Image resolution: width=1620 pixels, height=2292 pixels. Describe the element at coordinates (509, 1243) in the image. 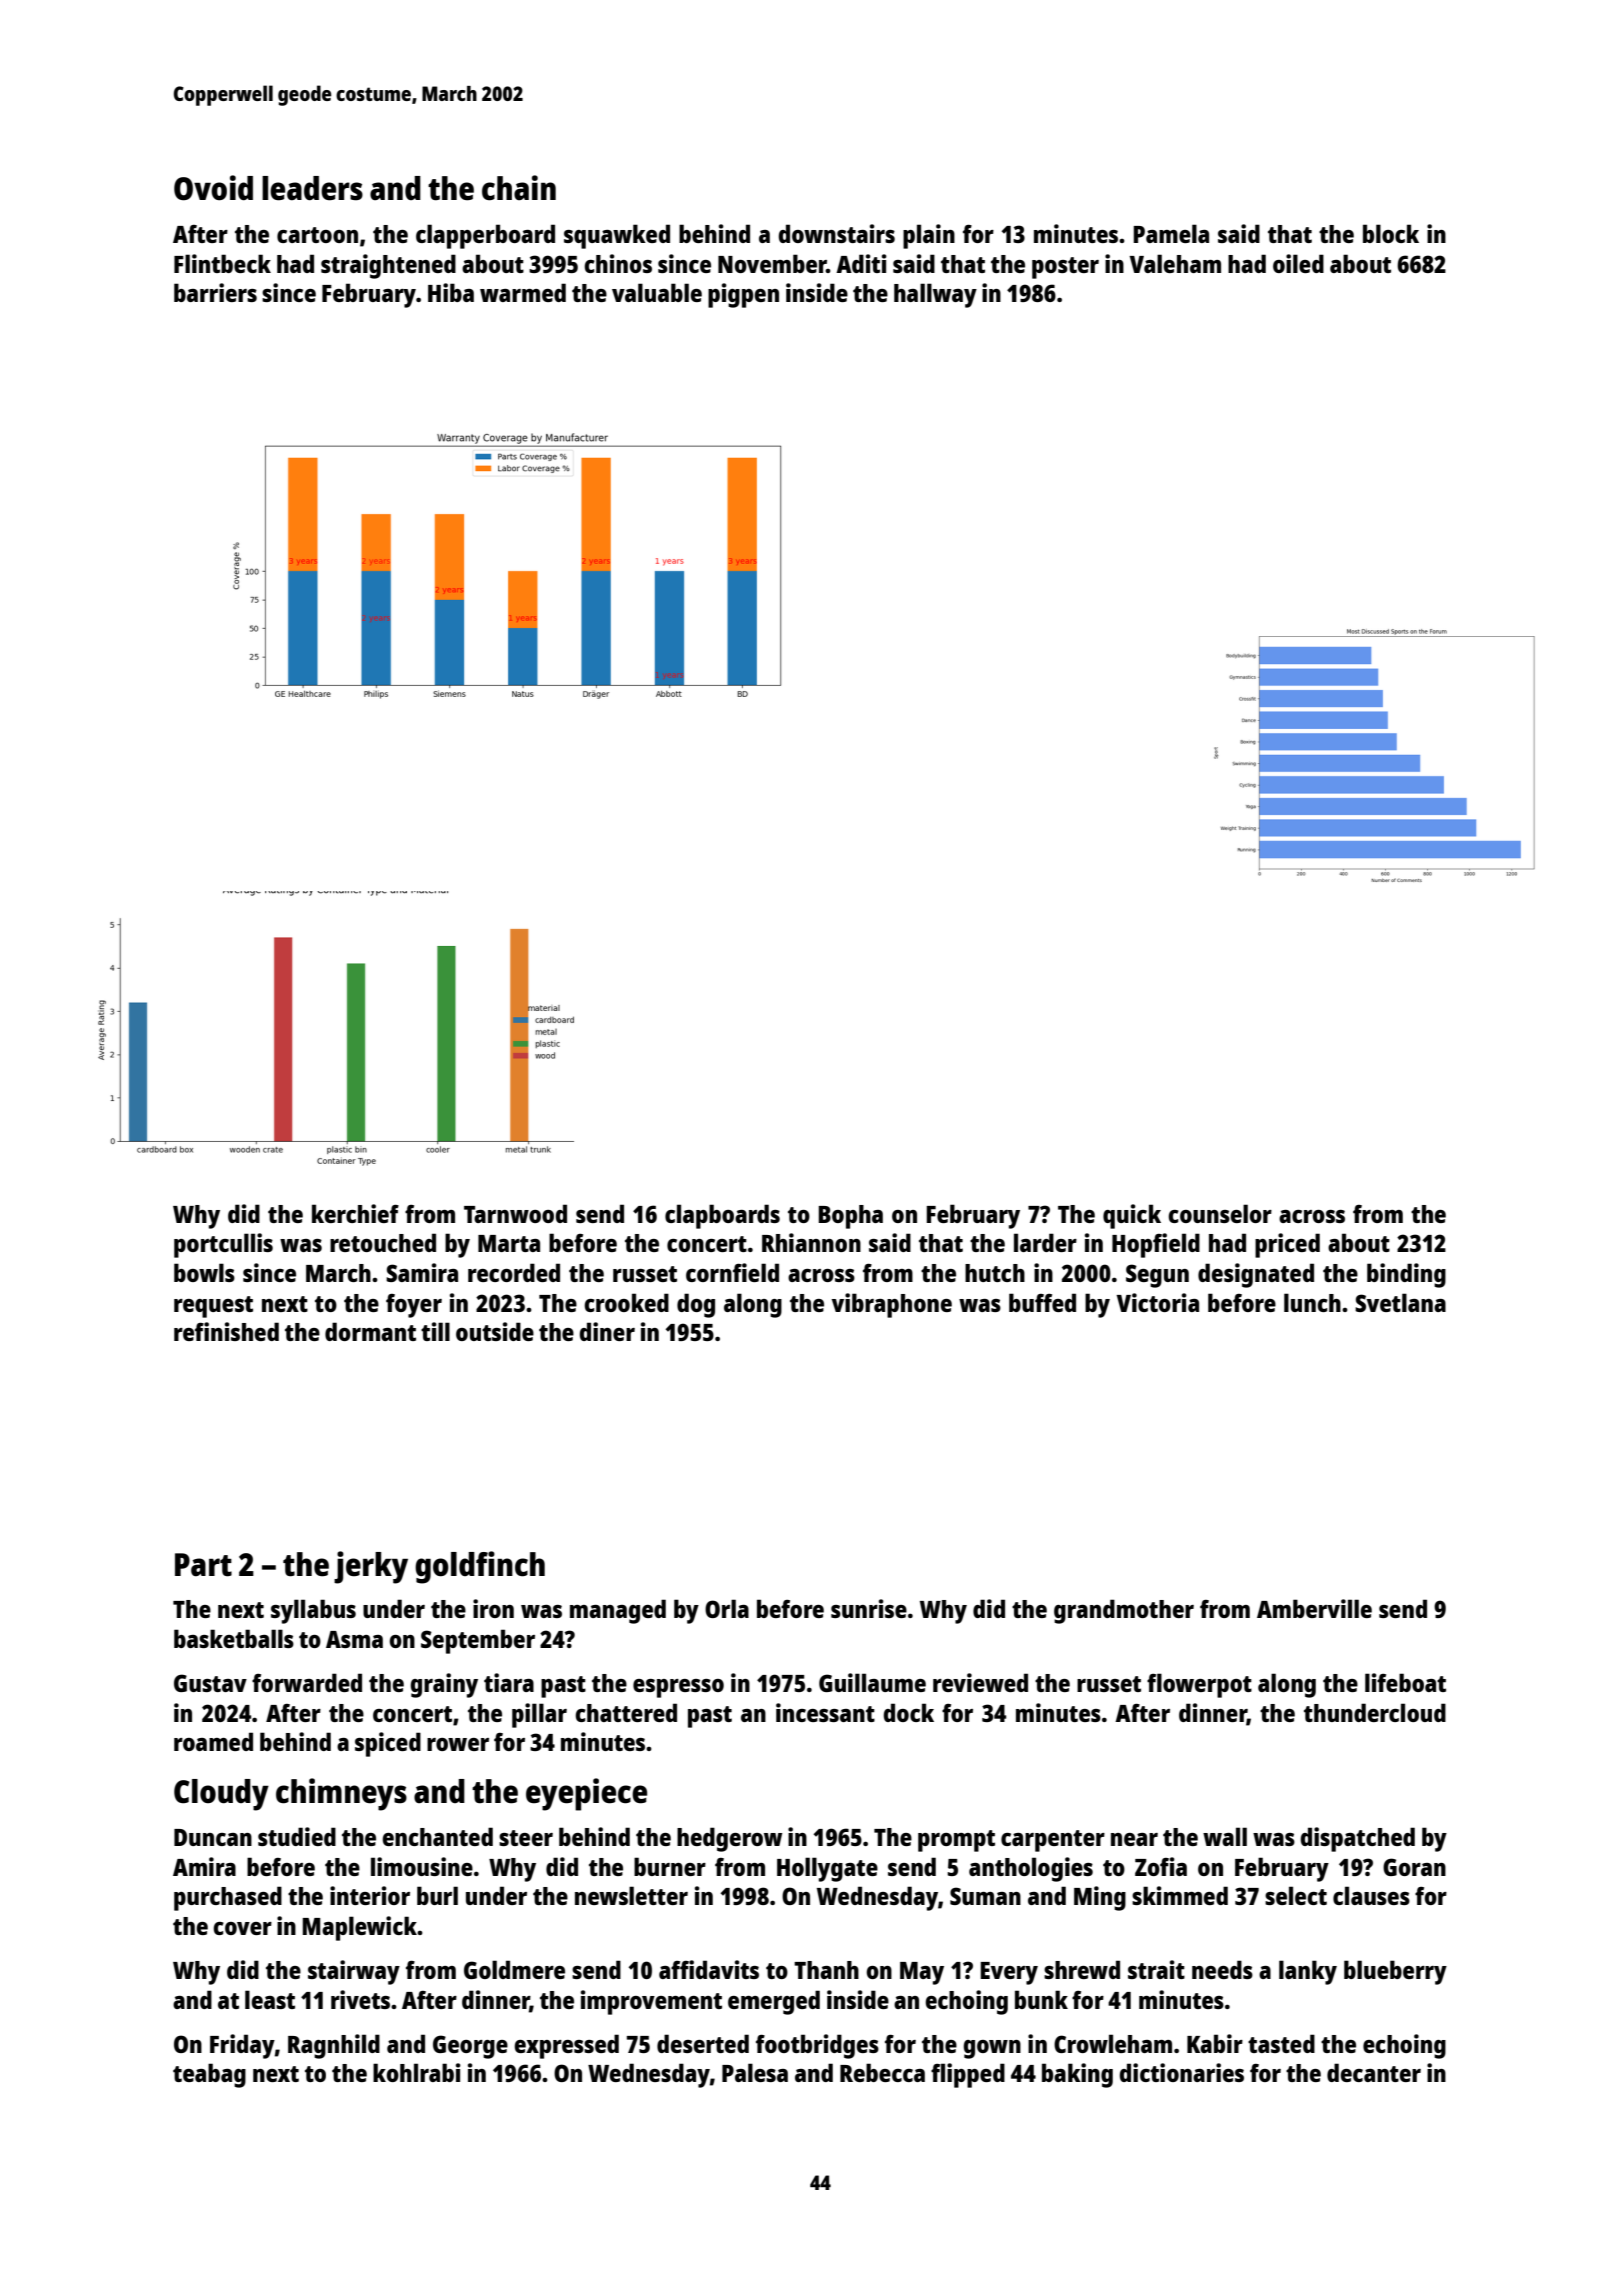

I see `Marta` at that location.
